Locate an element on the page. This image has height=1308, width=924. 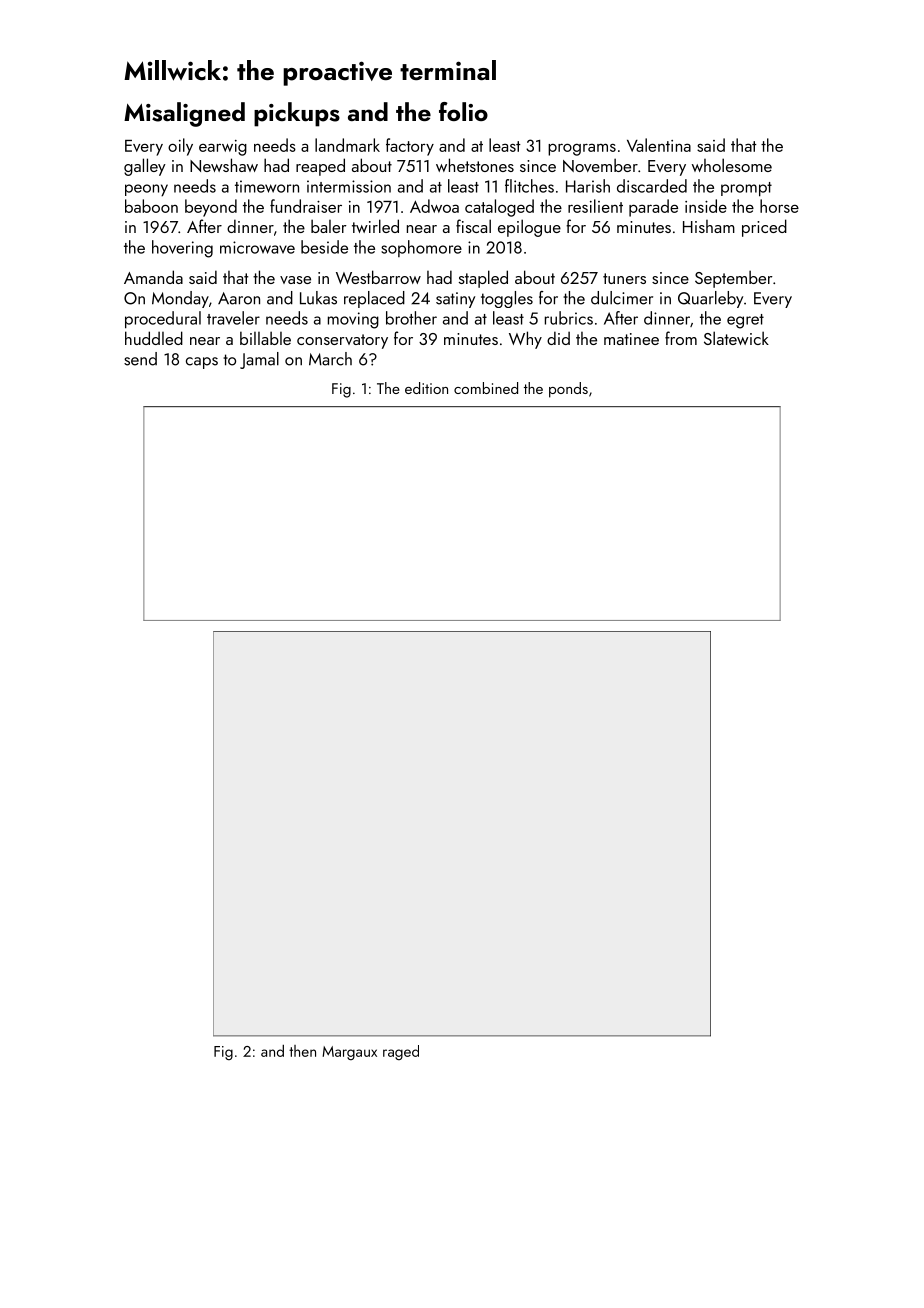
Margaux is located at coordinates (349, 1053).
